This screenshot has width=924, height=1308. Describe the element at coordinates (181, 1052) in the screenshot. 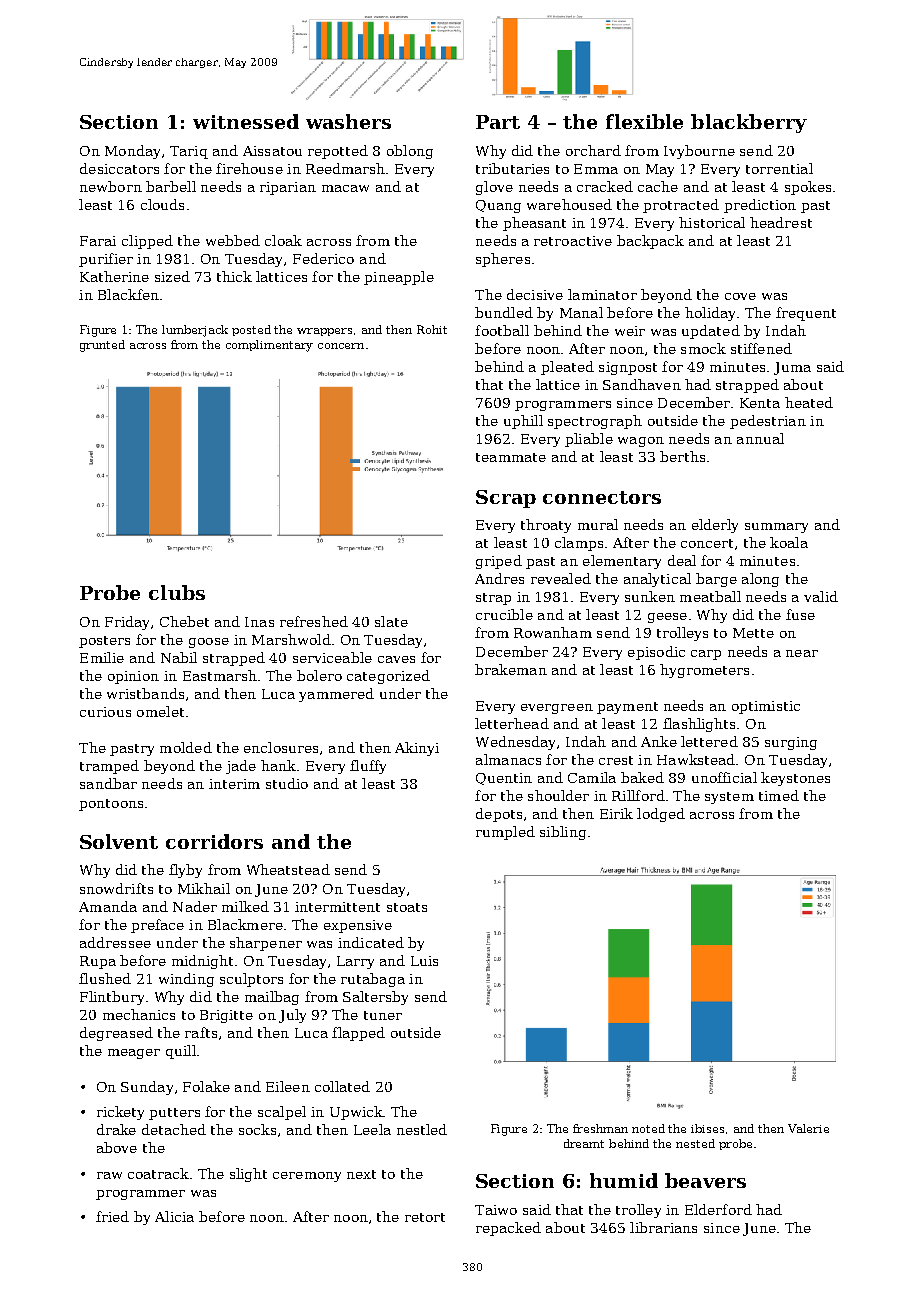

I see `quill` at that location.
